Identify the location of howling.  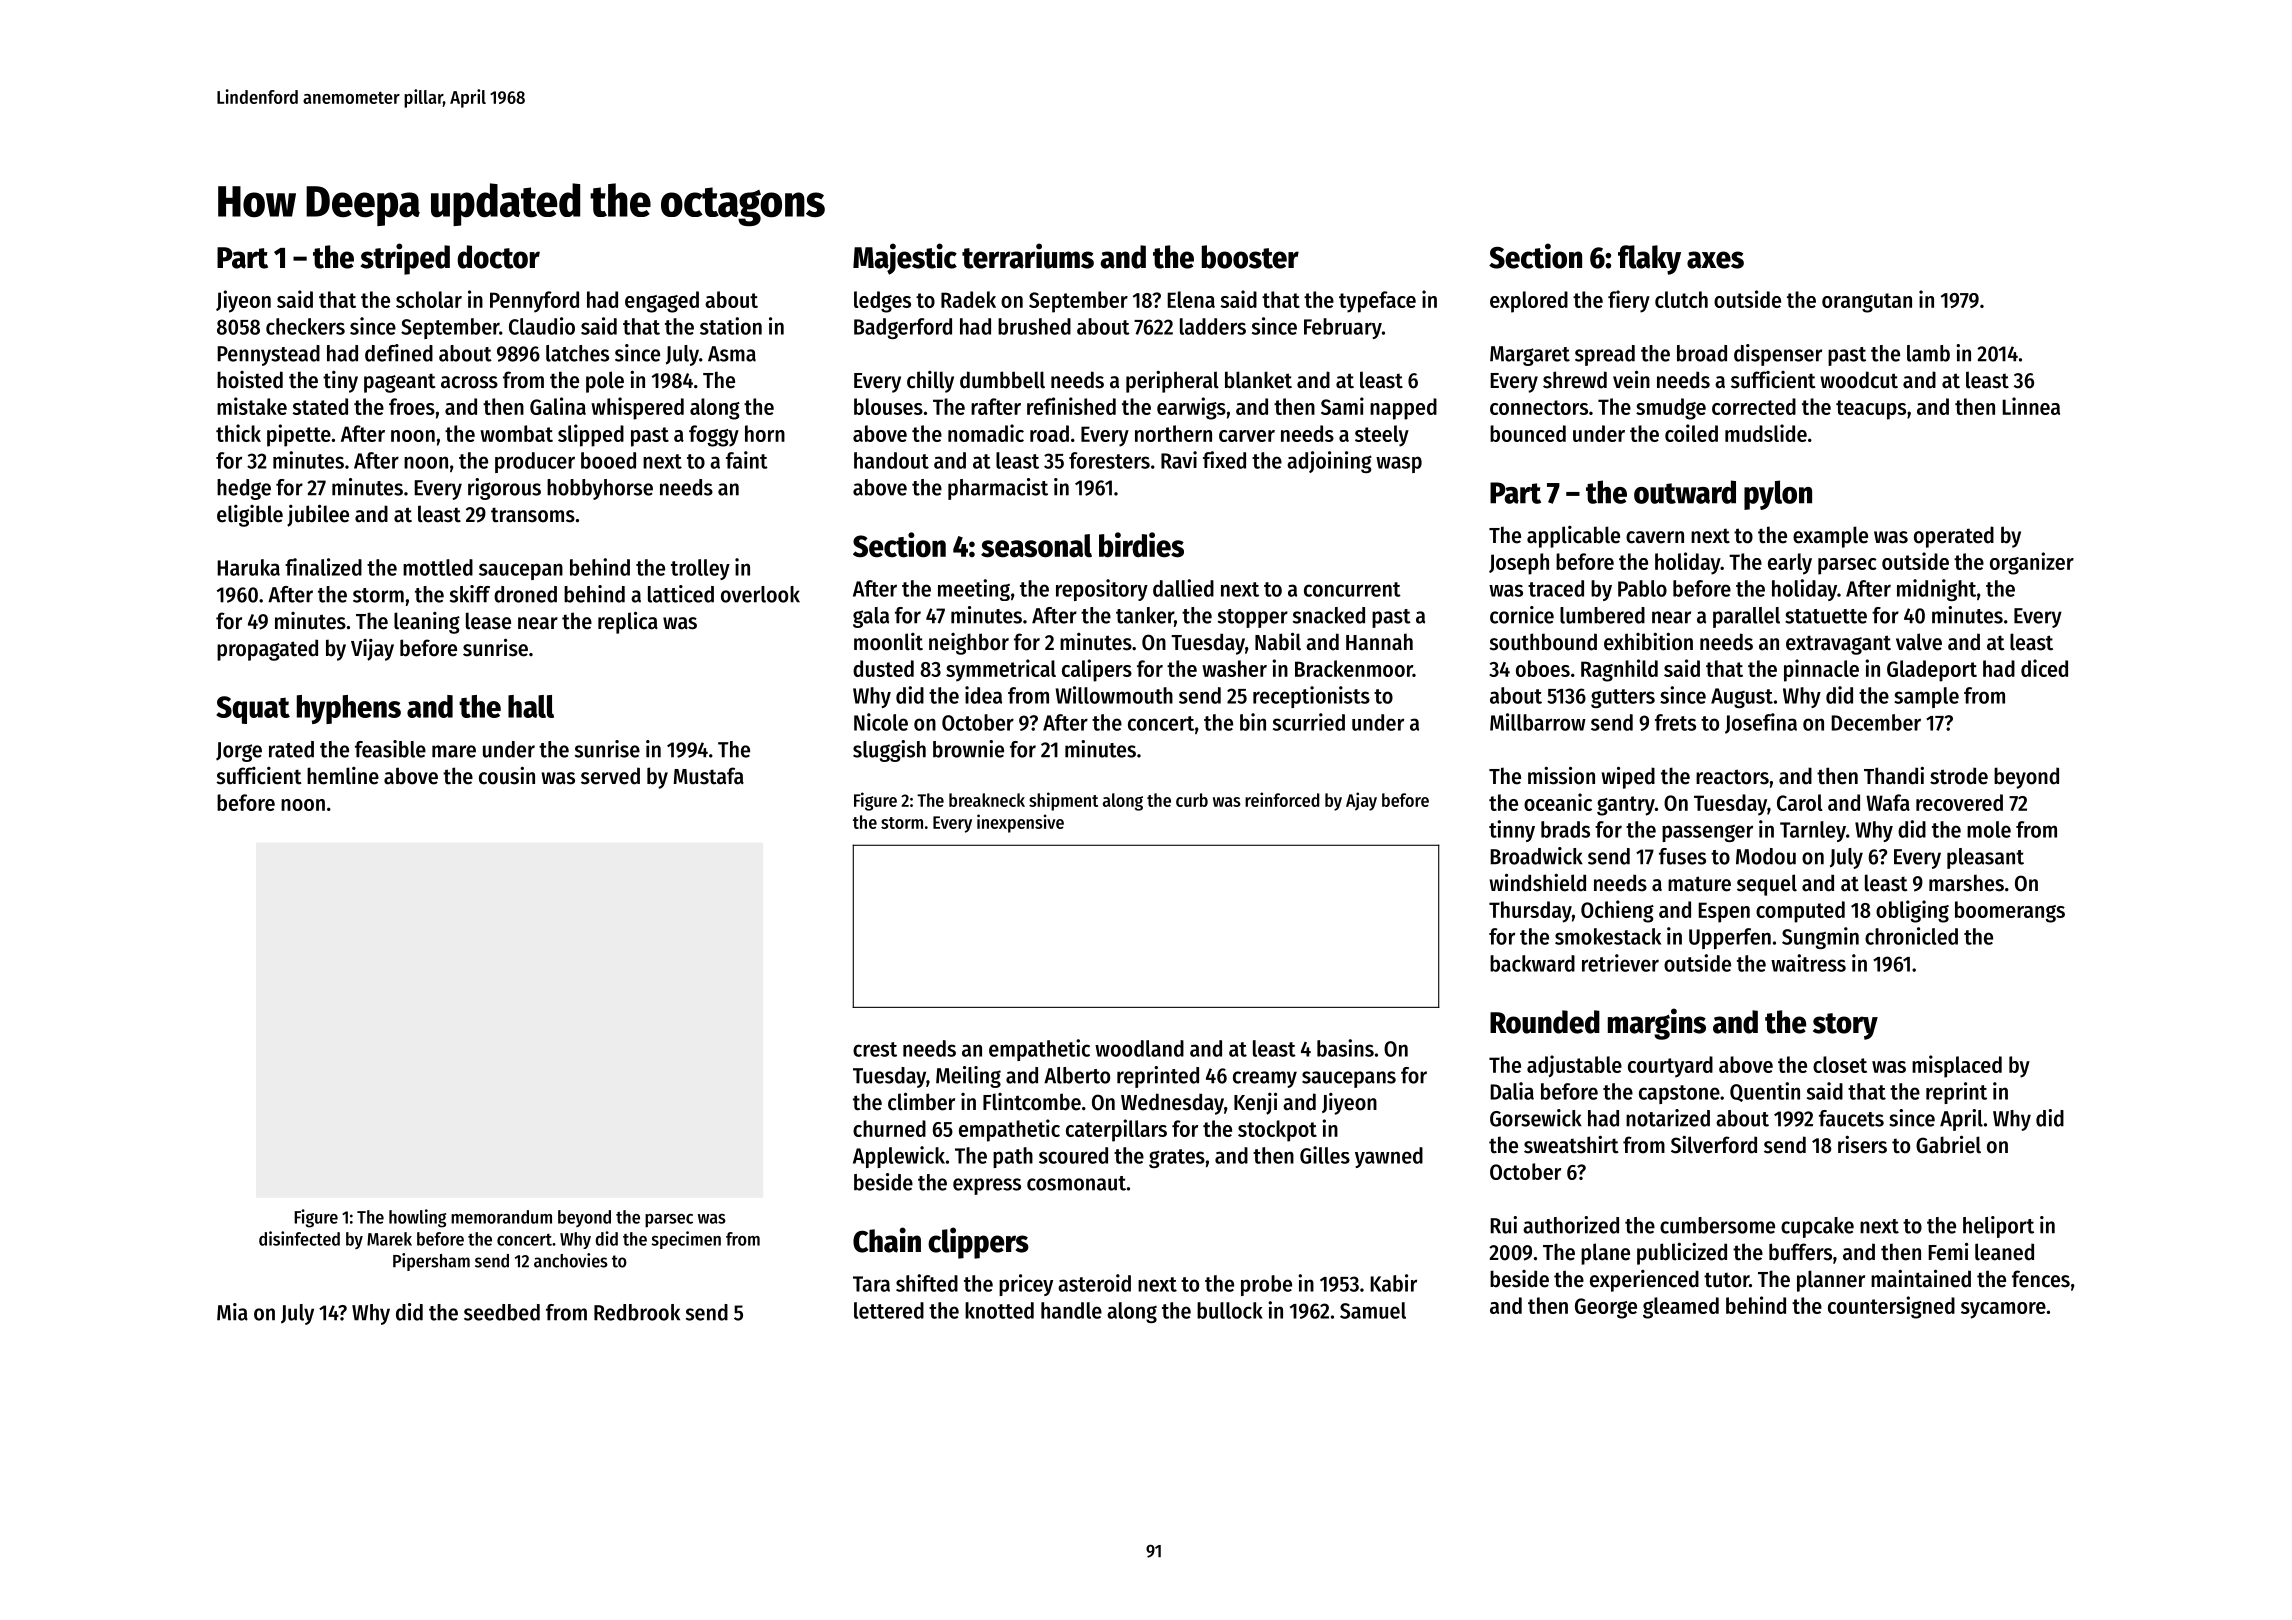
(417, 1218).
